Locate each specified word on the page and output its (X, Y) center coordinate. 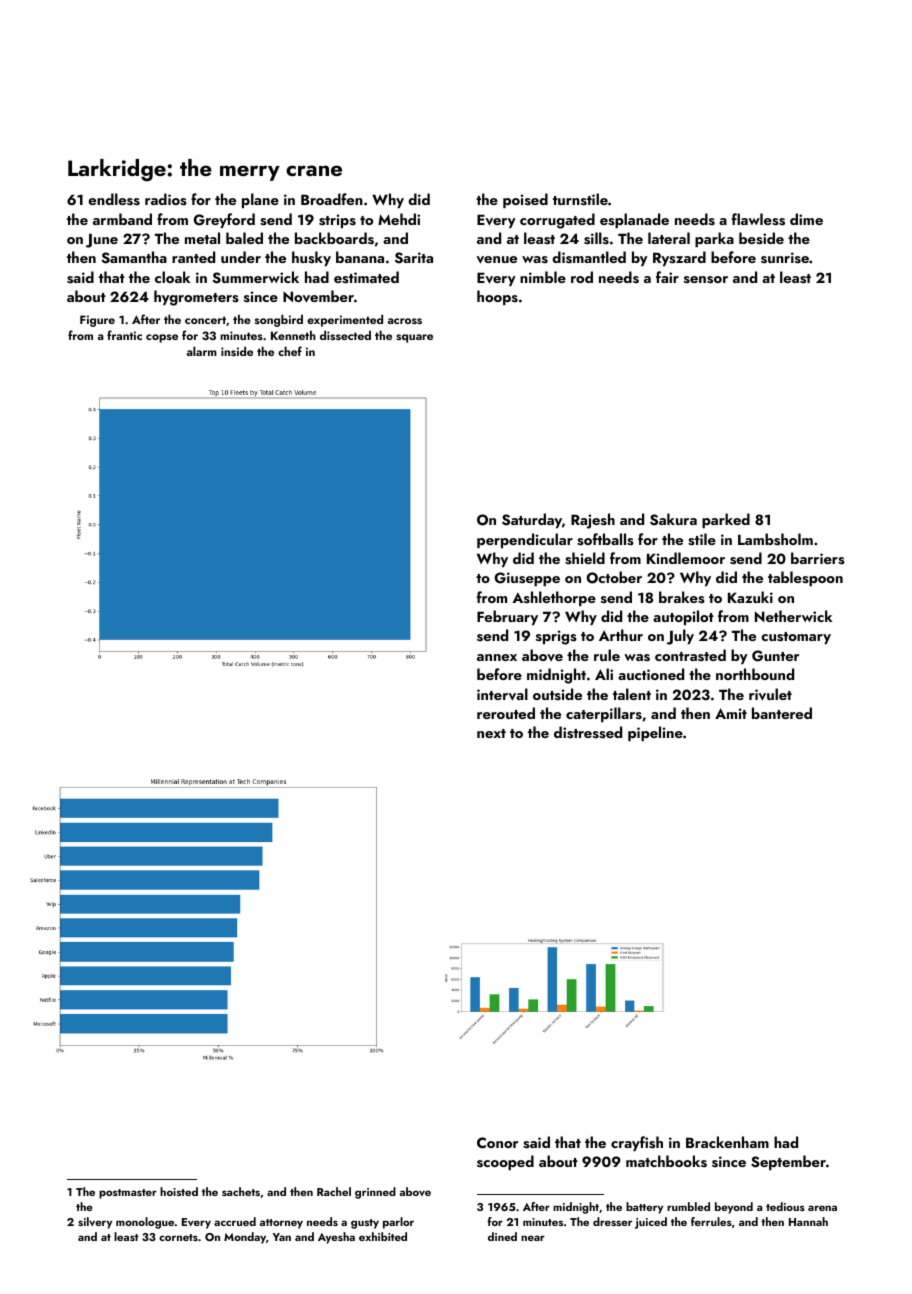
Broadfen (332, 199)
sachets (241, 1191)
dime (806, 219)
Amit (731, 713)
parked (726, 520)
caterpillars (604, 714)
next (491, 733)
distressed (588, 732)
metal (202, 238)
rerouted (506, 713)
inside (237, 351)
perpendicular (525, 540)
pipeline (655, 733)
